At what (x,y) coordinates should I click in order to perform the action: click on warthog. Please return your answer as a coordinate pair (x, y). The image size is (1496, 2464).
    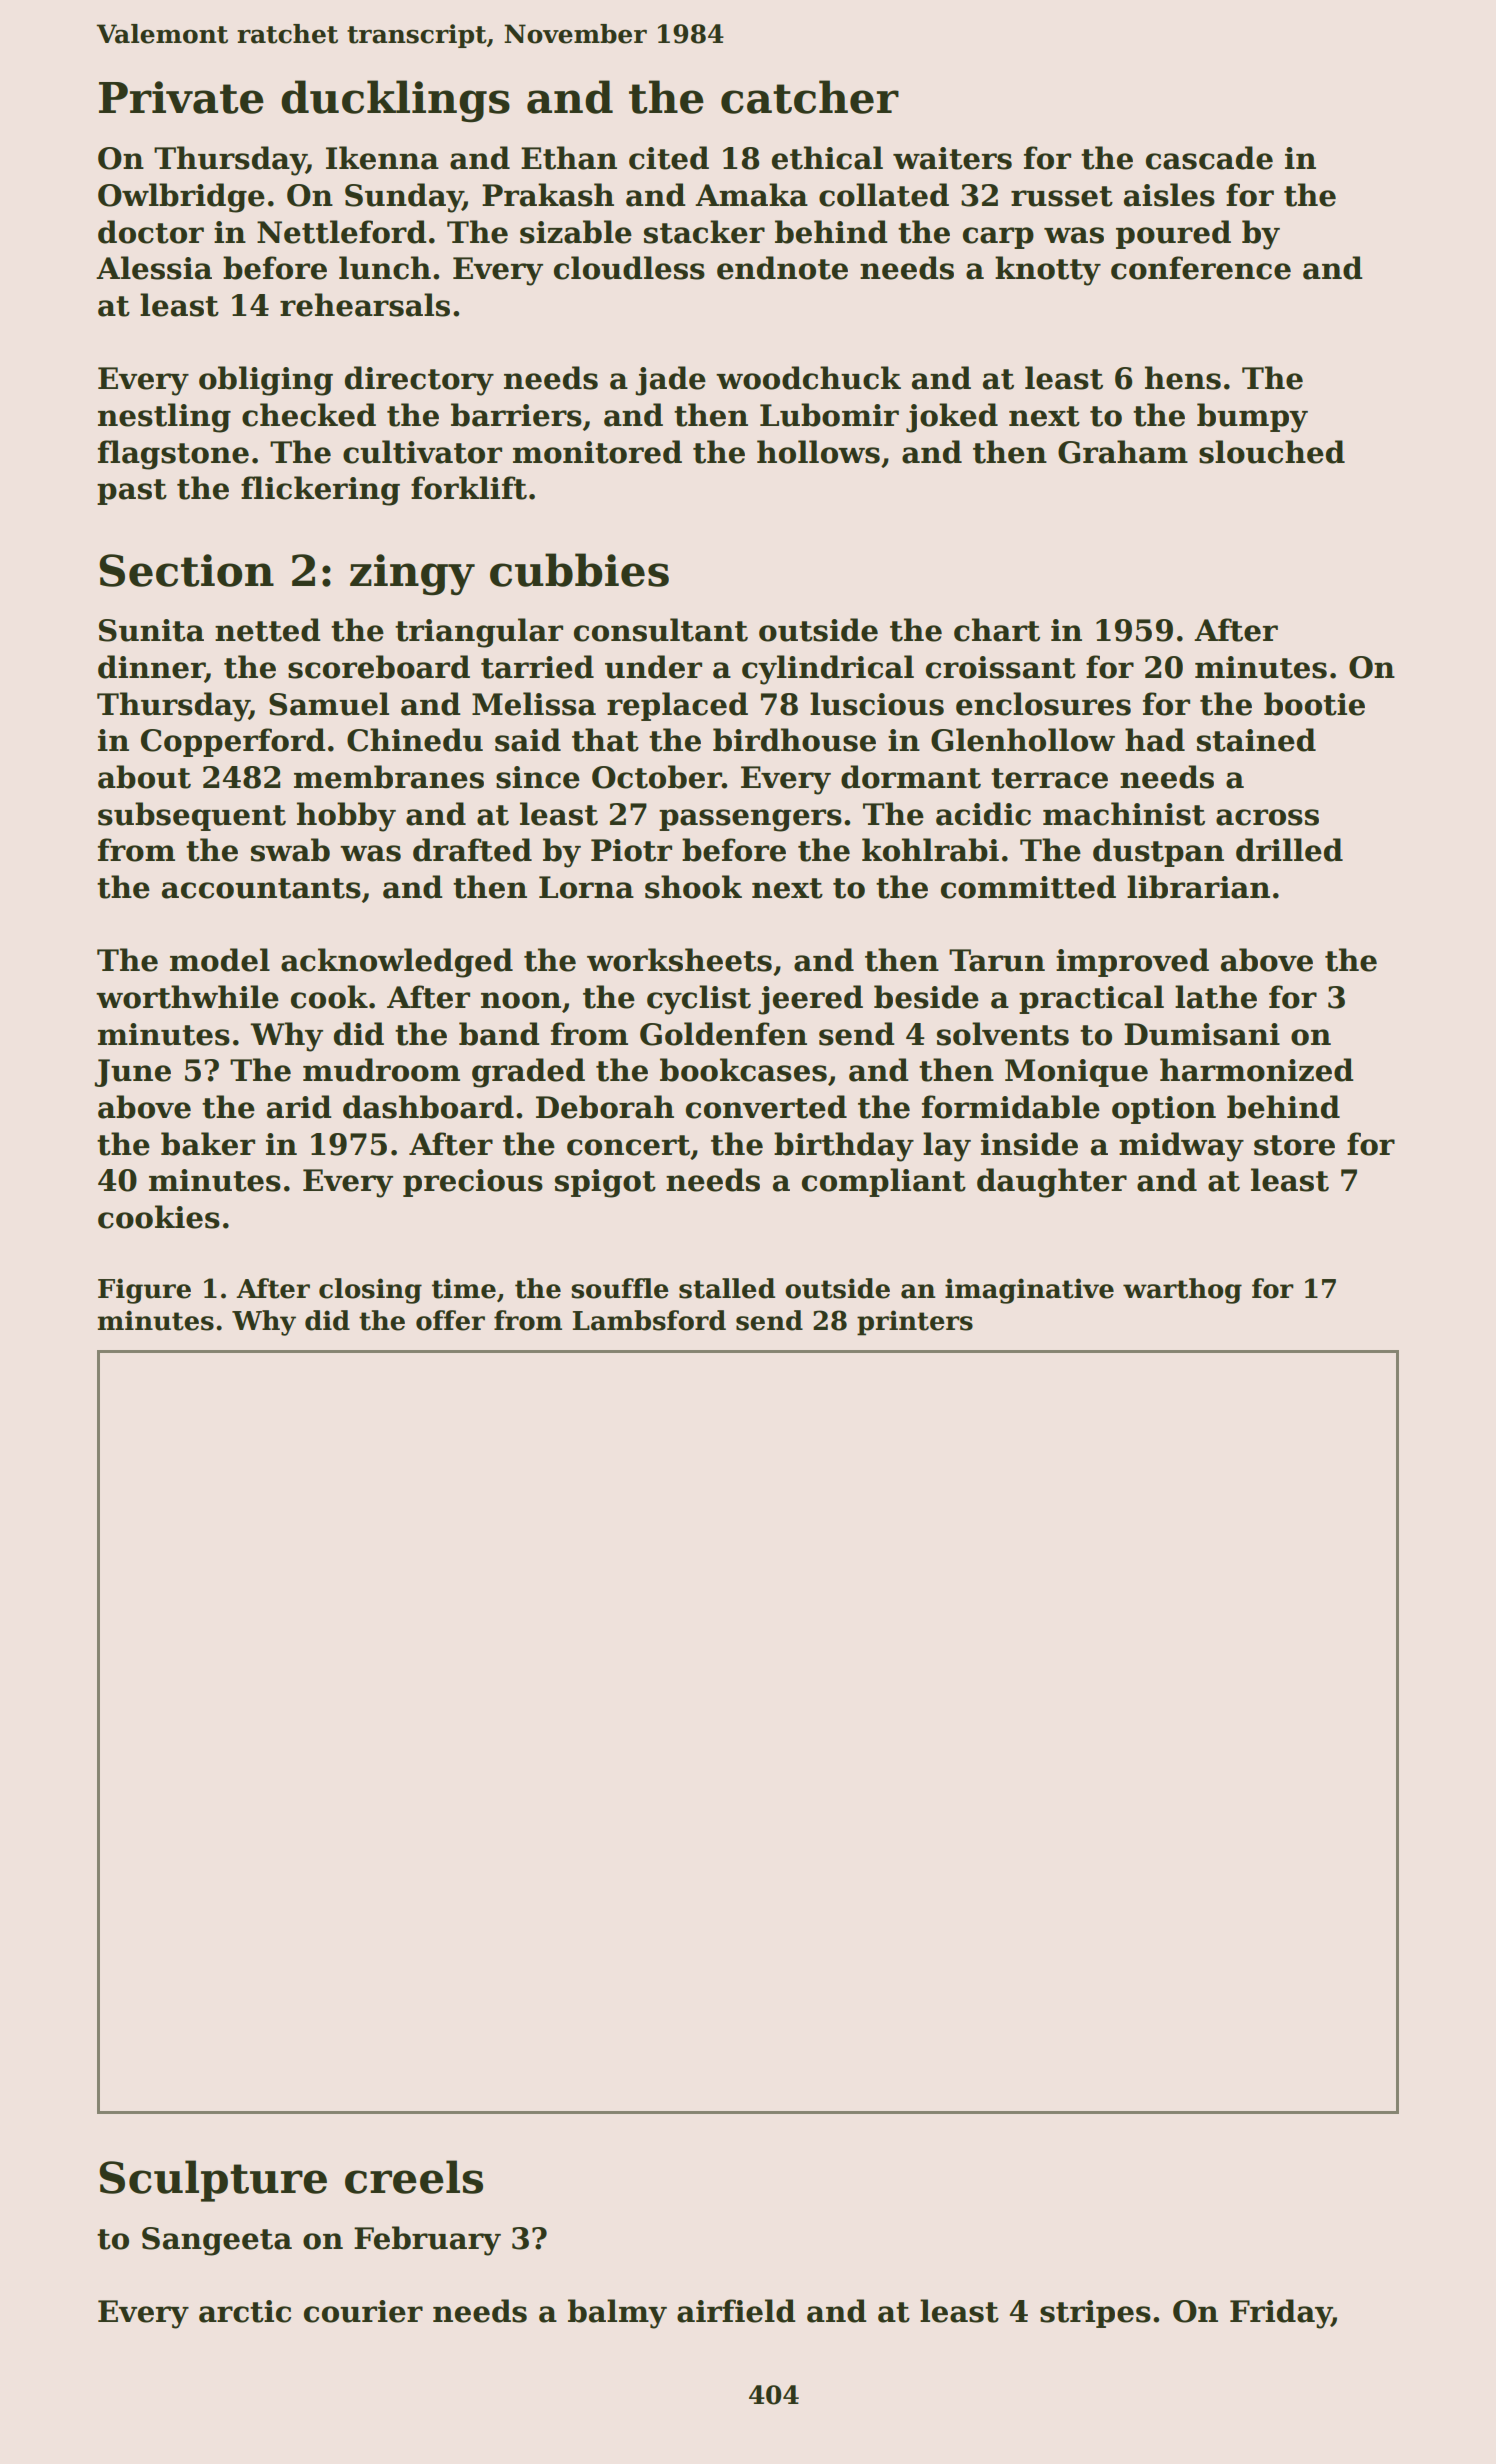
    Looking at the image, I should click on (1182, 1291).
